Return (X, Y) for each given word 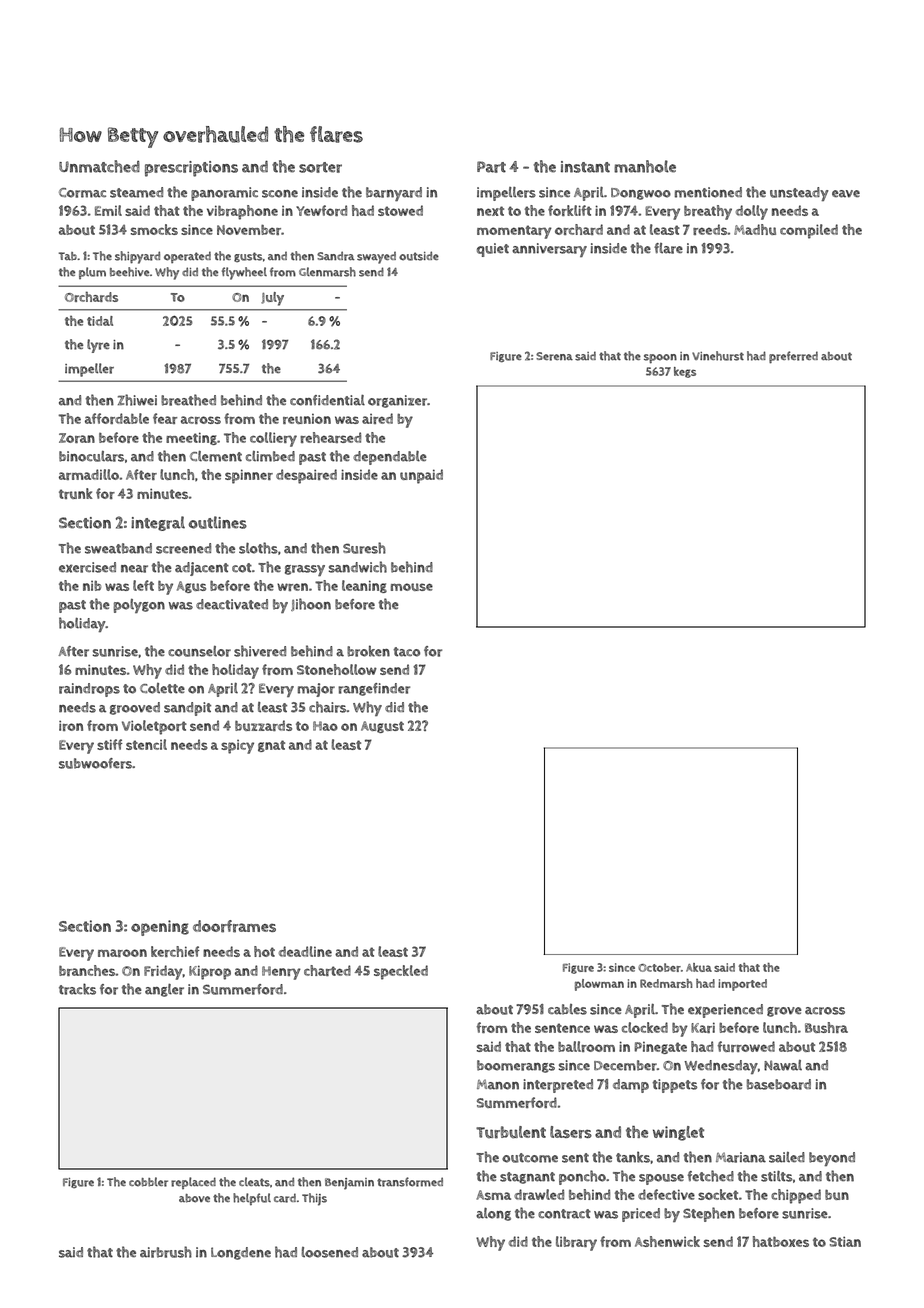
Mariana (741, 1157)
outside (419, 256)
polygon (139, 606)
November (249, 229)
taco (406, 652)
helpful (252, 1199)
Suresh (364, 548)
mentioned (708, 192)
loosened (329, 1252)
